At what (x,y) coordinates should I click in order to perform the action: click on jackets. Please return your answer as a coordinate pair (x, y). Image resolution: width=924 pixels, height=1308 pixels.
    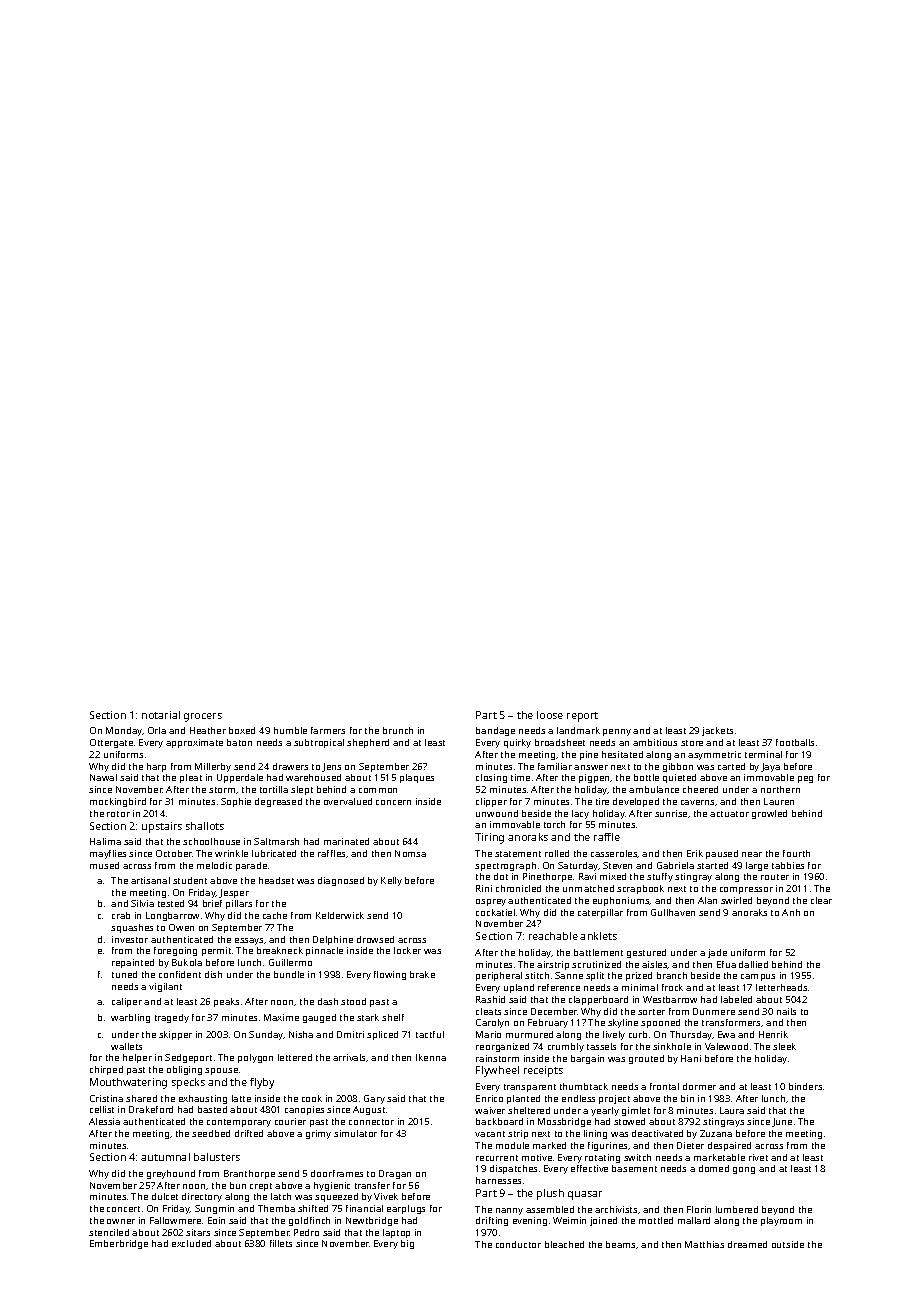
    Looking at the image, I should click on (717, 731).
